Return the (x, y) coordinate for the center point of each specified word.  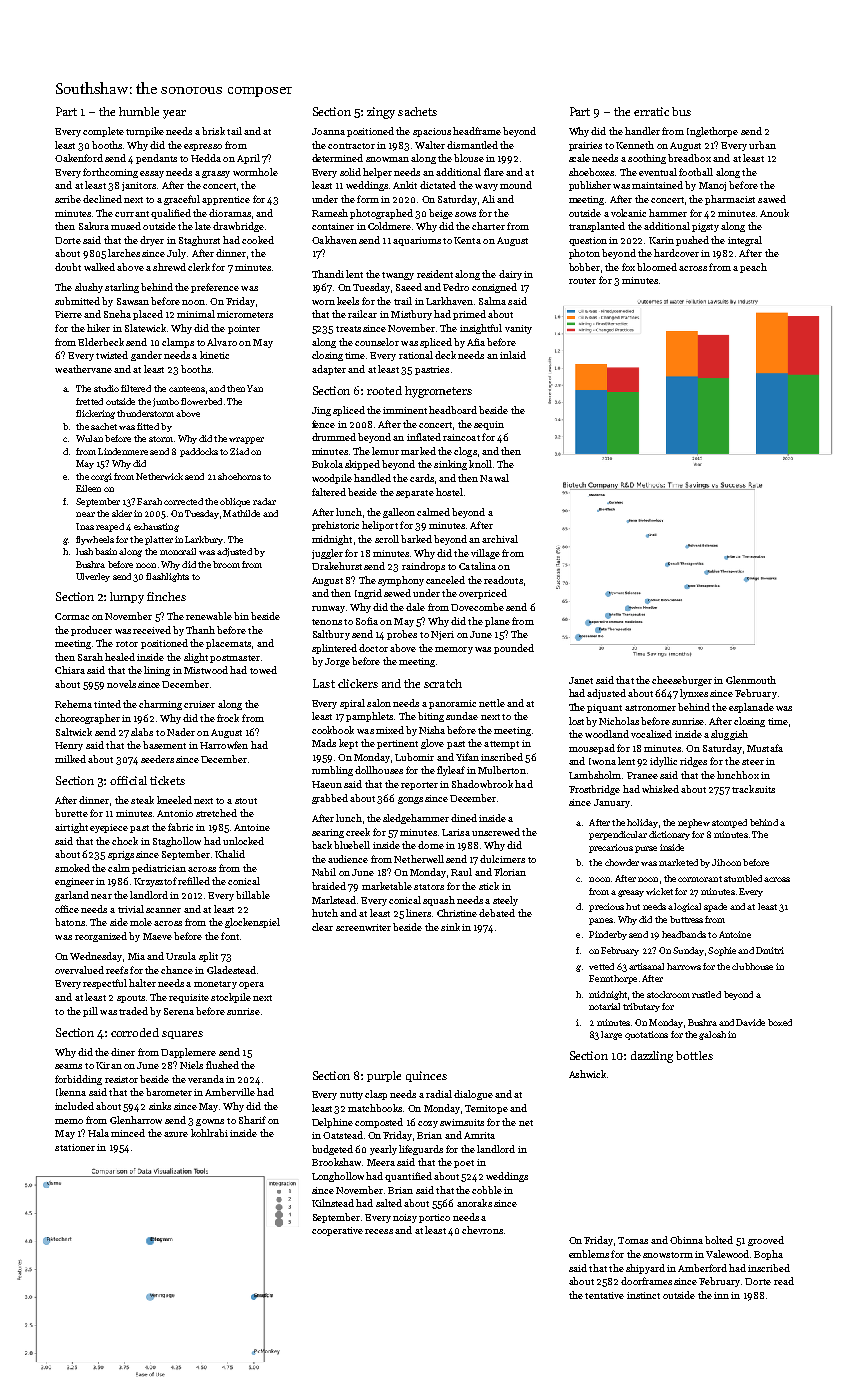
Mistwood (206, 670)
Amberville (230, 1092)
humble (139, 111)
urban (762, 145)
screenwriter (363, 927)
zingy (381, 113)
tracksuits (753, 789)
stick (489, 886)
